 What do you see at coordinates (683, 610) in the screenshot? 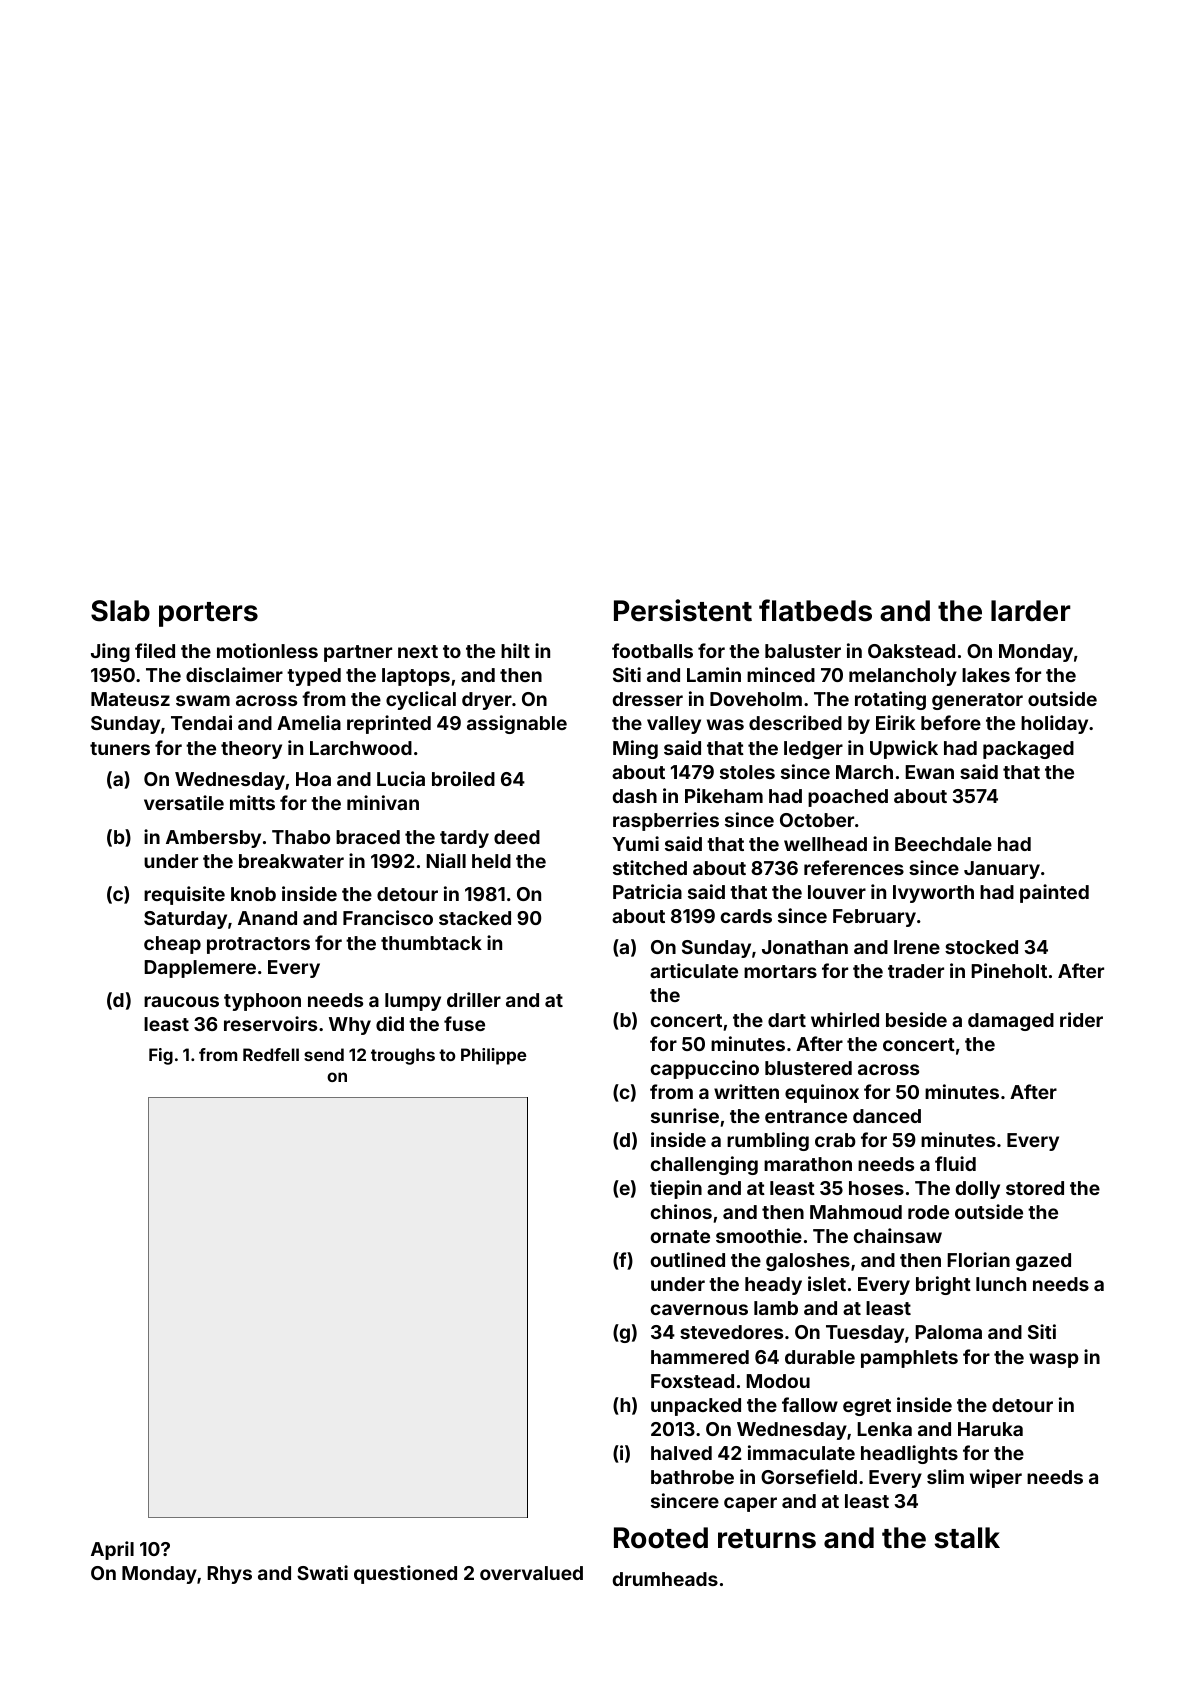
I see `Persistent` at bounding box center [683, 610].
